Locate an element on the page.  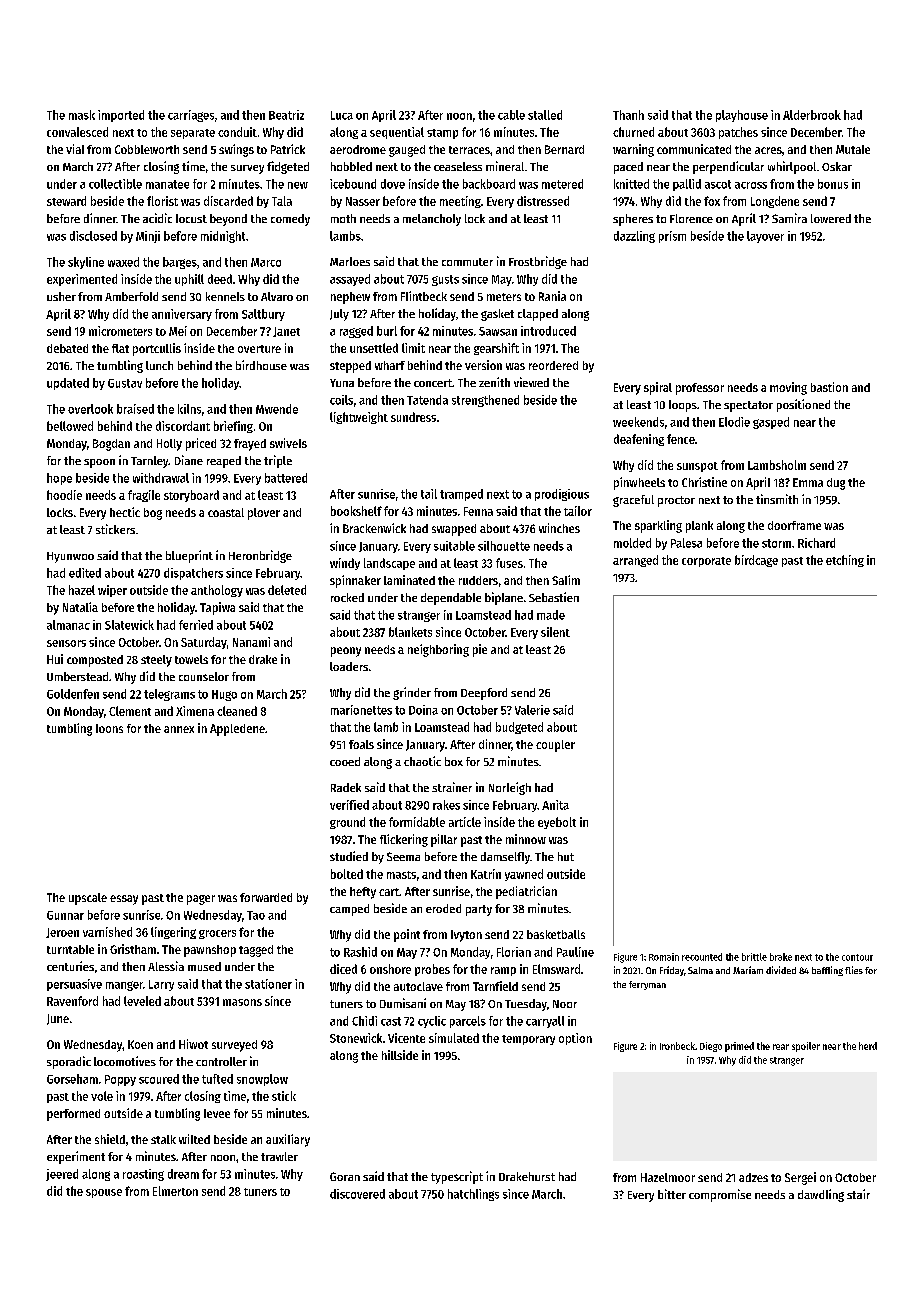
blueprint is located at coordinates (189, 556).
